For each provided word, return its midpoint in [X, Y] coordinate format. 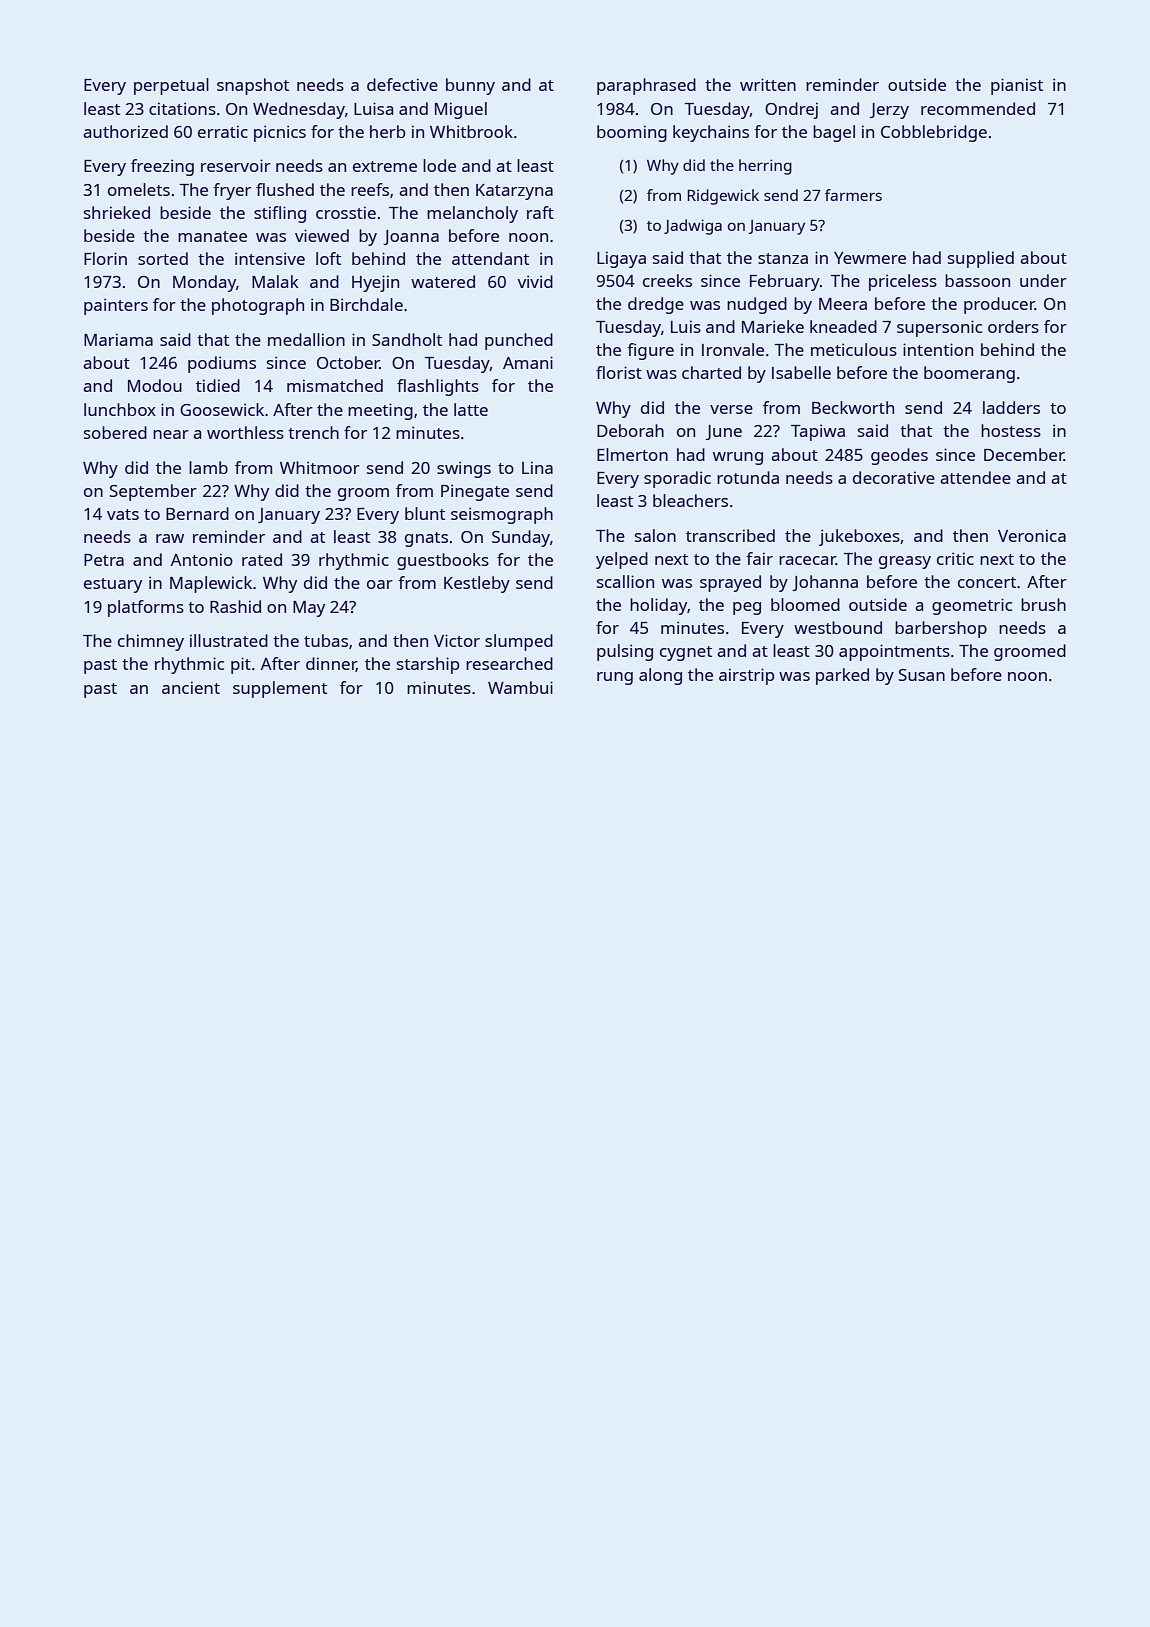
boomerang [969, 374]
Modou [155, 385]
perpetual [171, 86]
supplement [280, 689]
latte [471, 409]
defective [402, 84]
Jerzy [889, 111]
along [660, 676]
